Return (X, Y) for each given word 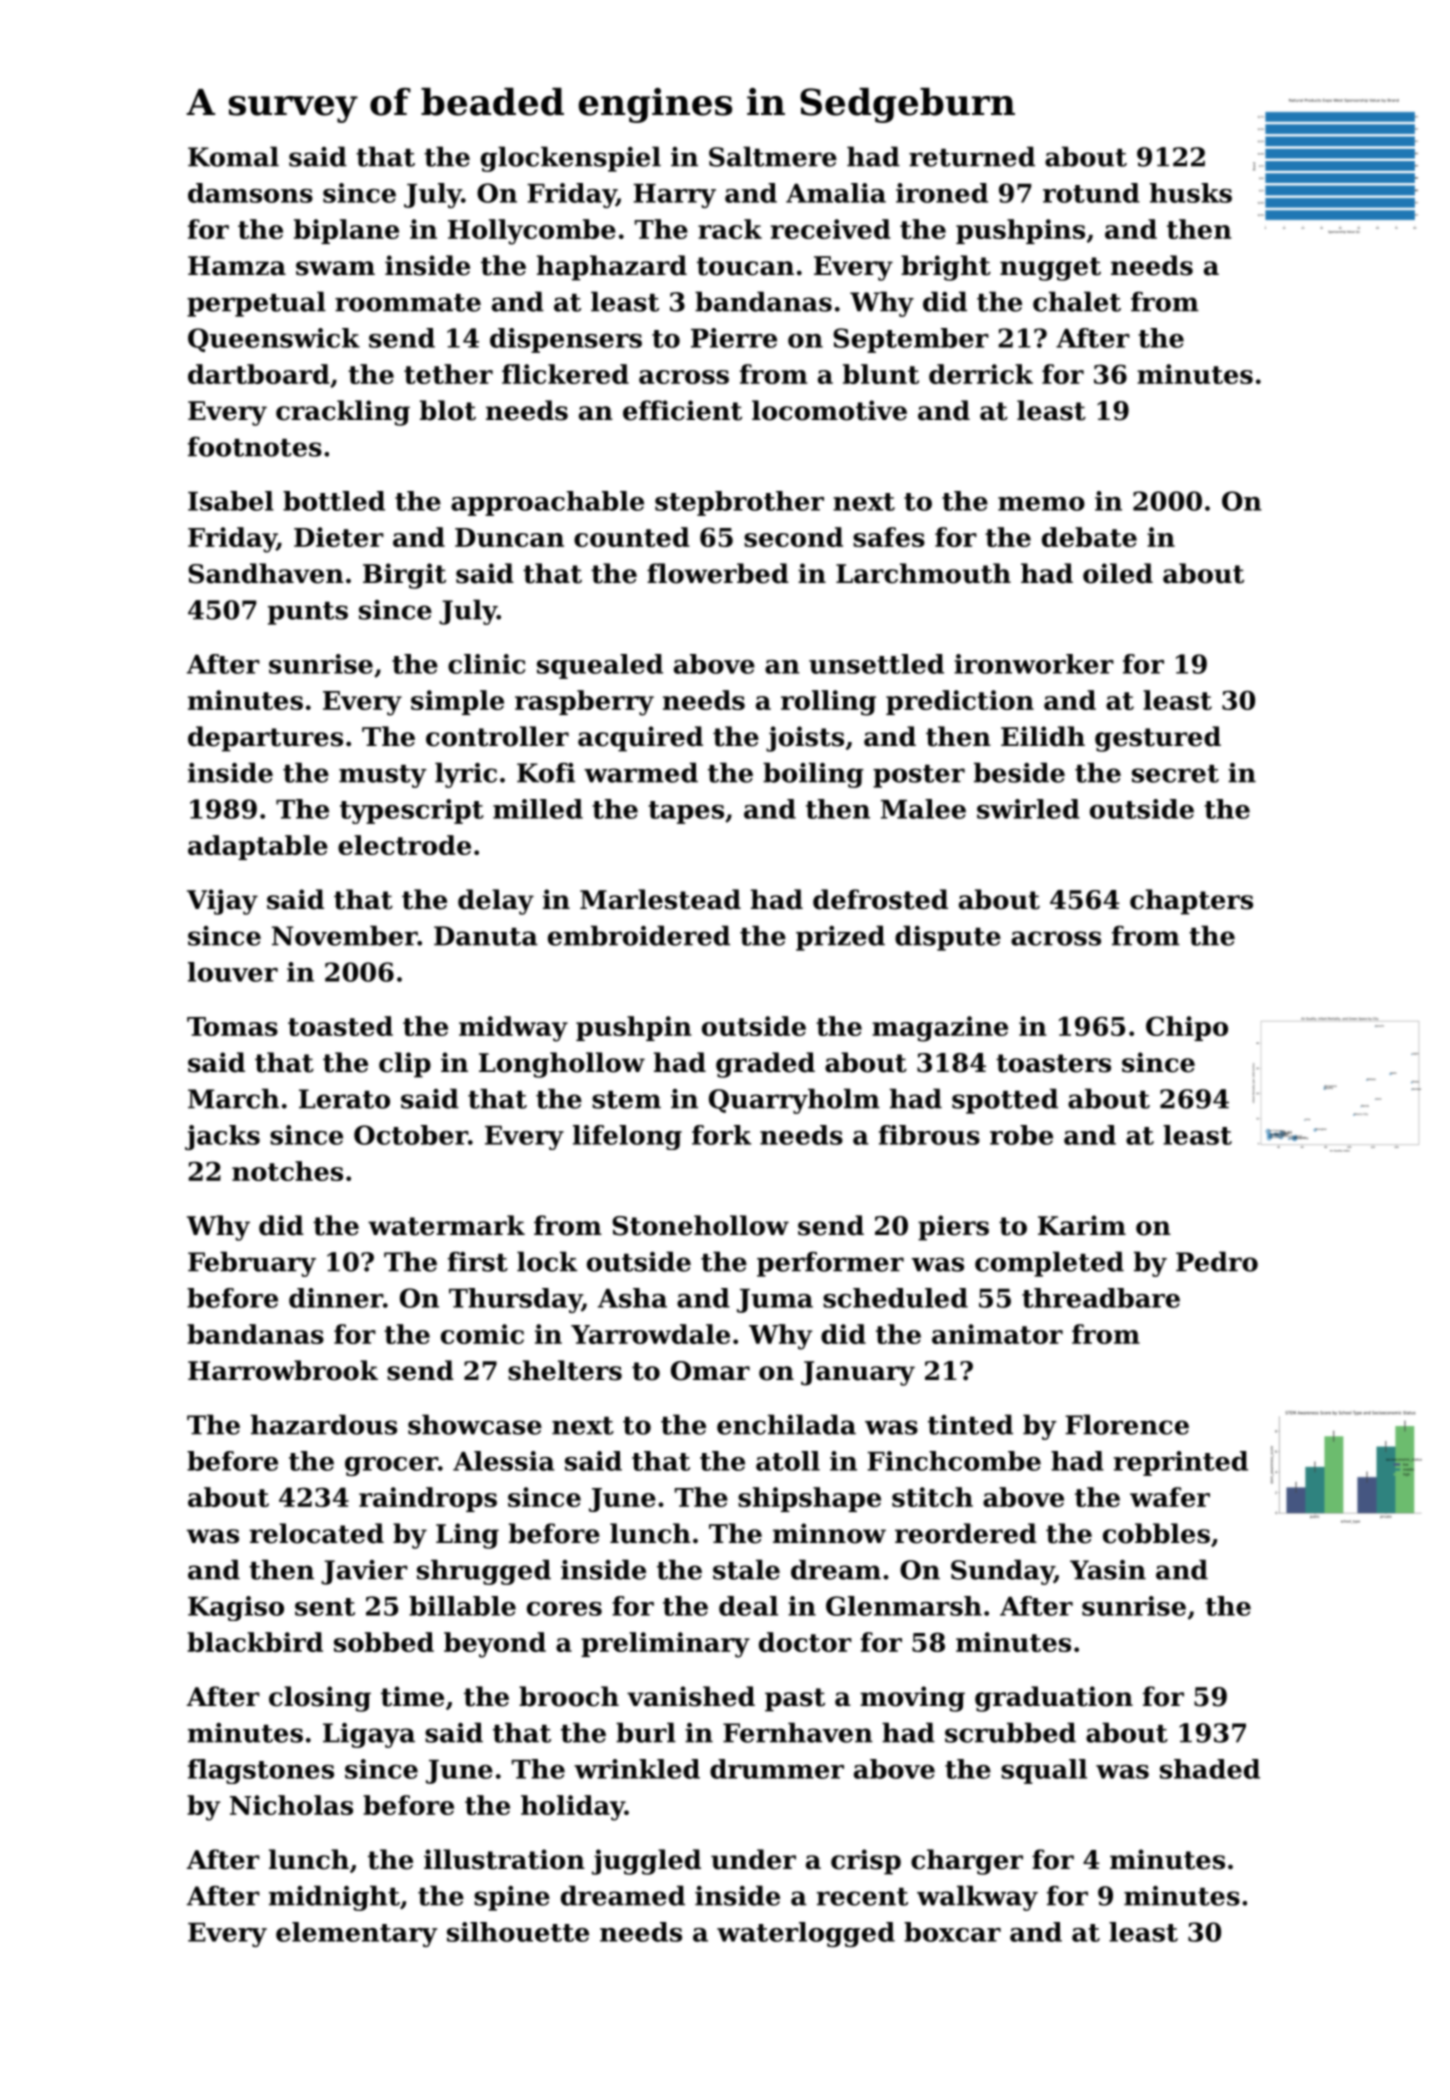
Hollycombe (532, 232)
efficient (682, 410)
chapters (1191, 902)
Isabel (231, 501)
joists (805, 739)
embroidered (639, 935)
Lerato (344, 1099)
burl (646, 1732)
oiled (1118, 573)
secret (1175, 774)
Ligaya (369, 1735)
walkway (977, 1898)
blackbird (255, 1642)
